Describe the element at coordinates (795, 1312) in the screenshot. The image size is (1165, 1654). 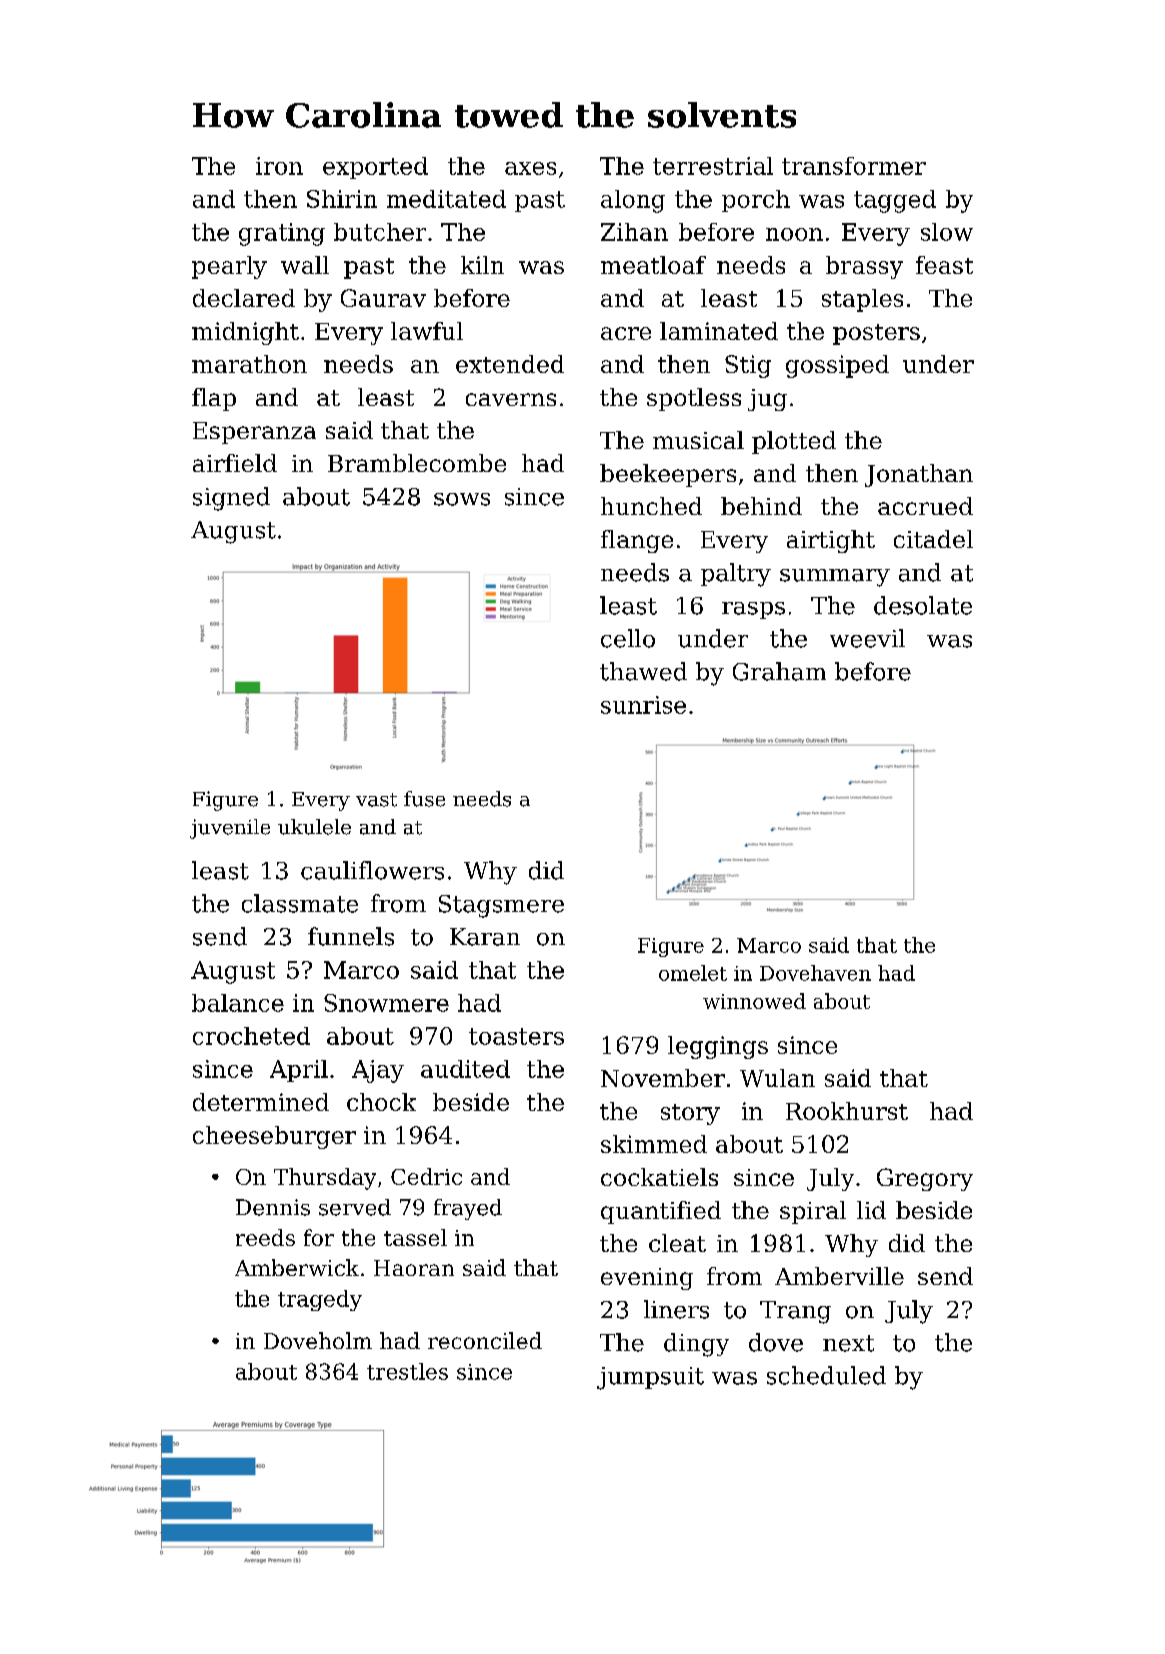
I see `Trang` at that location.
